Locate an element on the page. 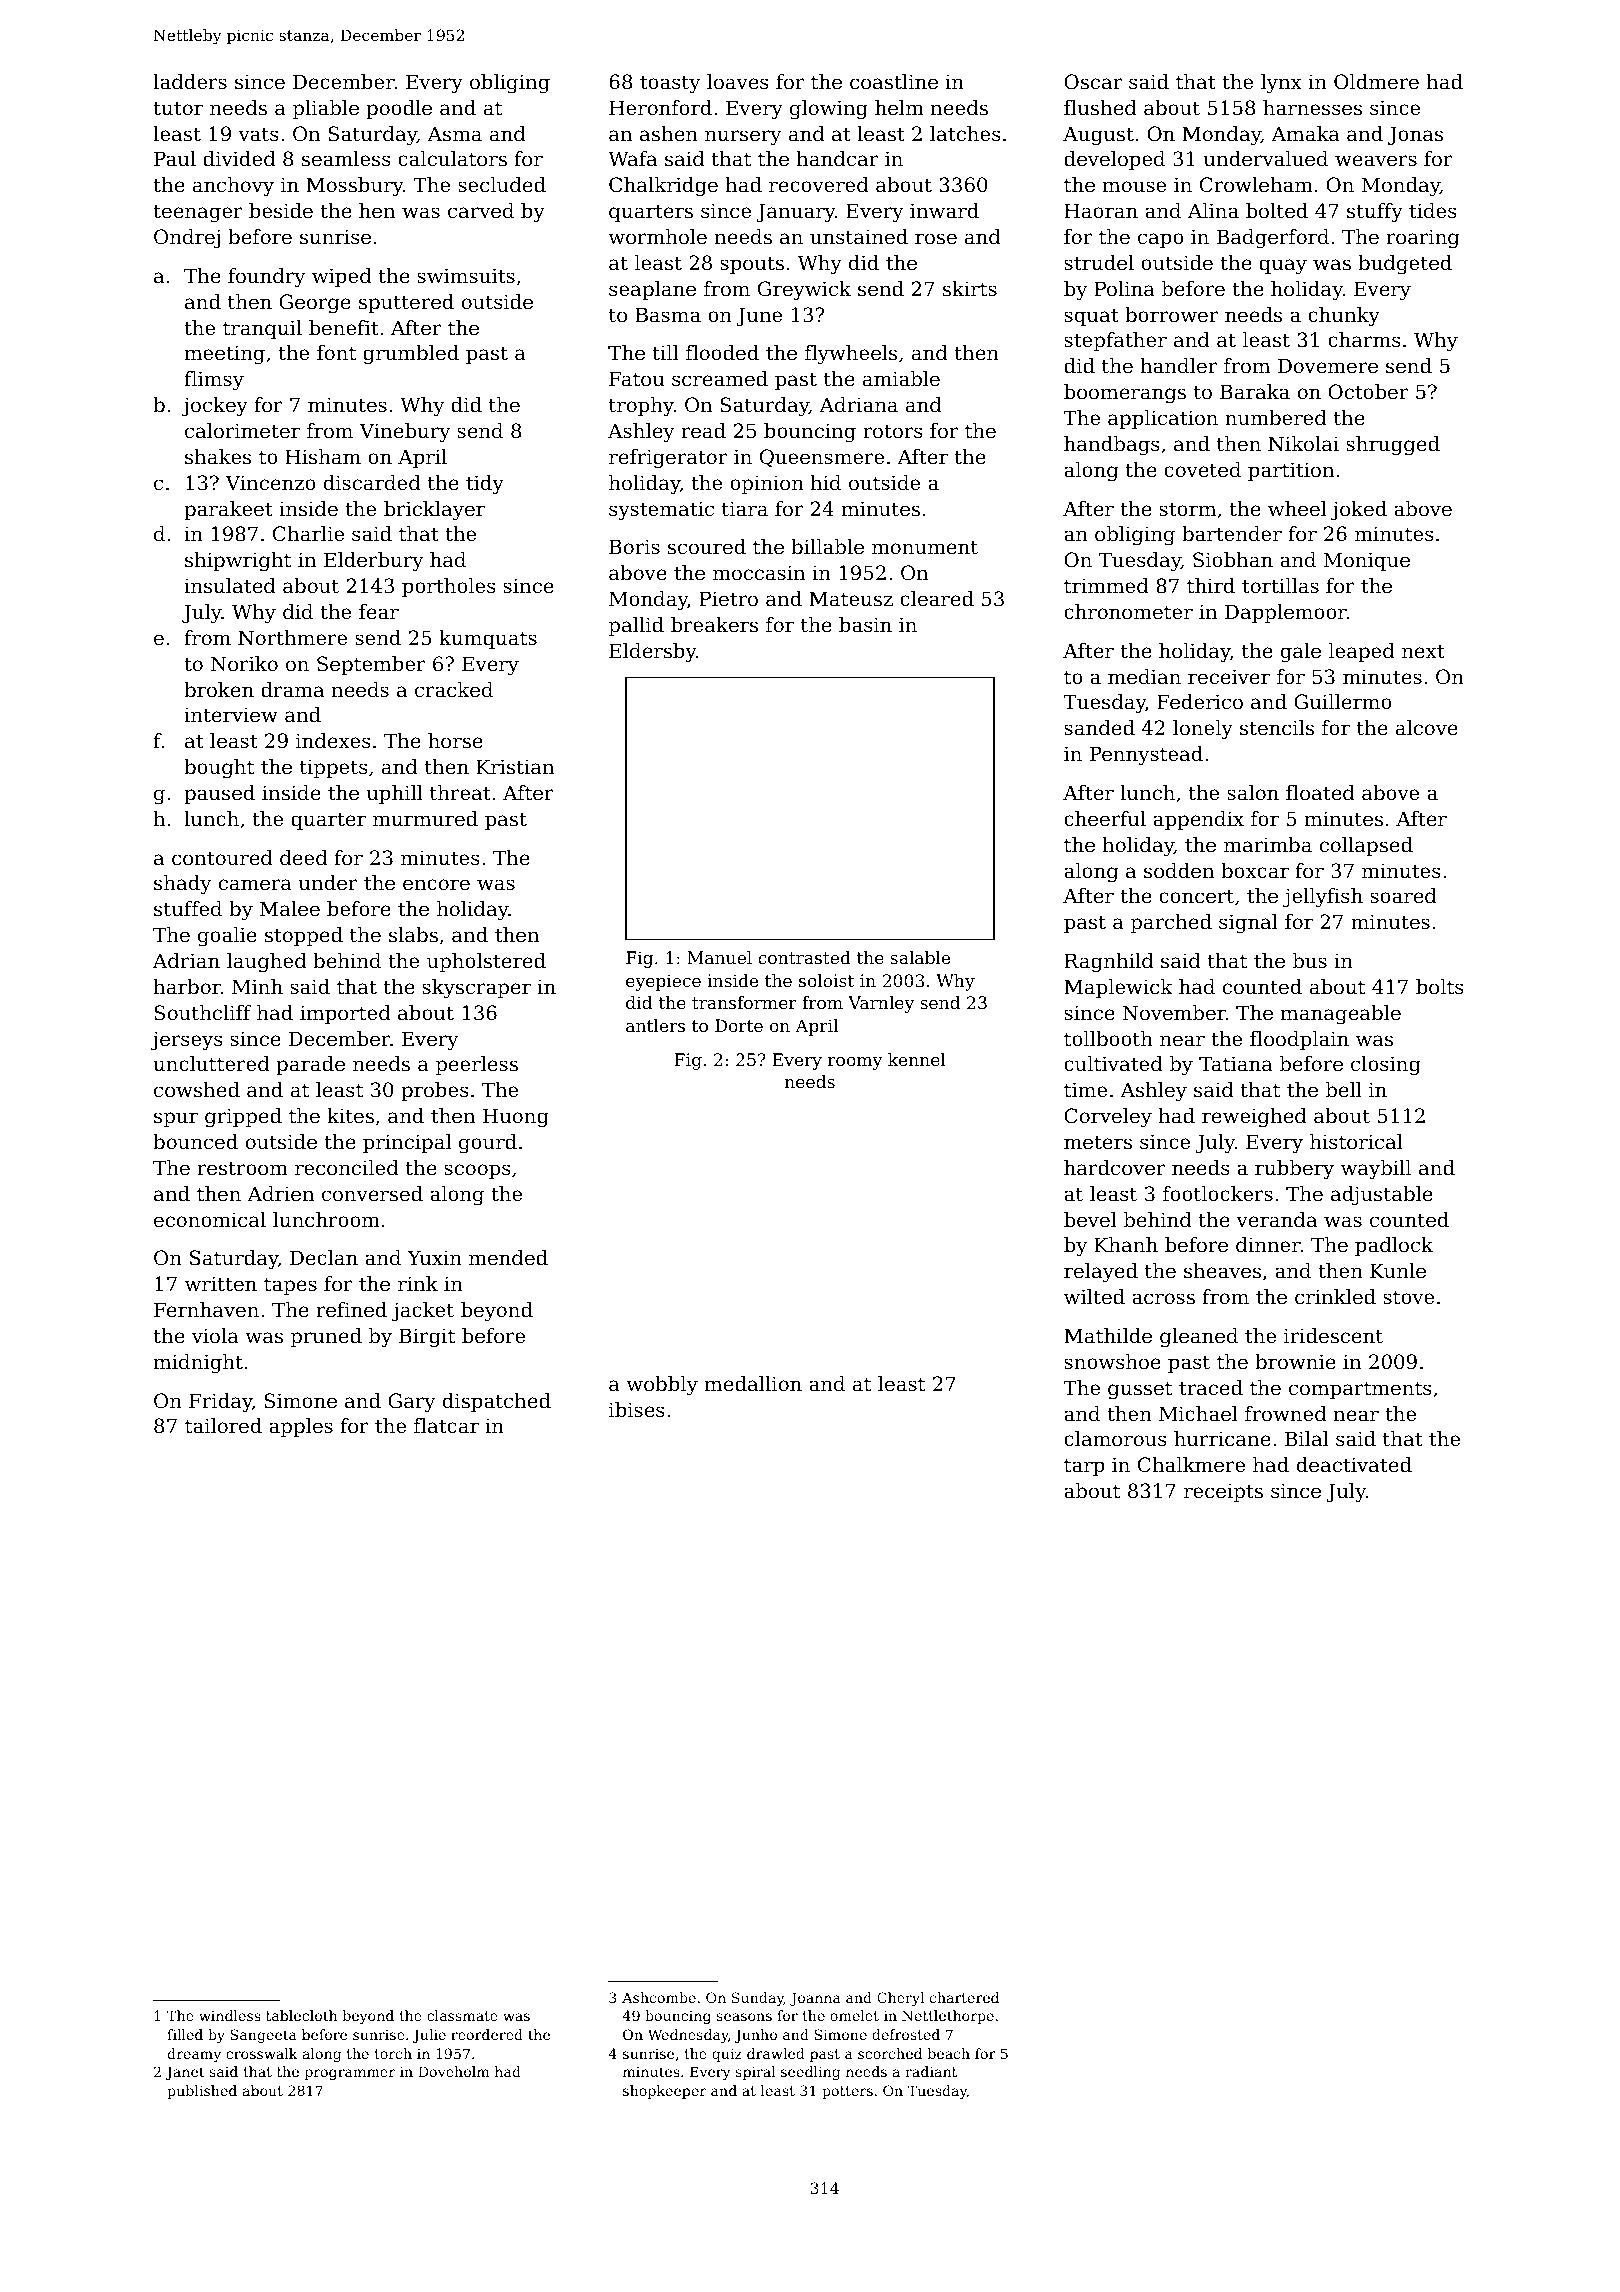 The width and height of the image is (1620, 2292). adjustable is located at coordinates (1382, 1196).
